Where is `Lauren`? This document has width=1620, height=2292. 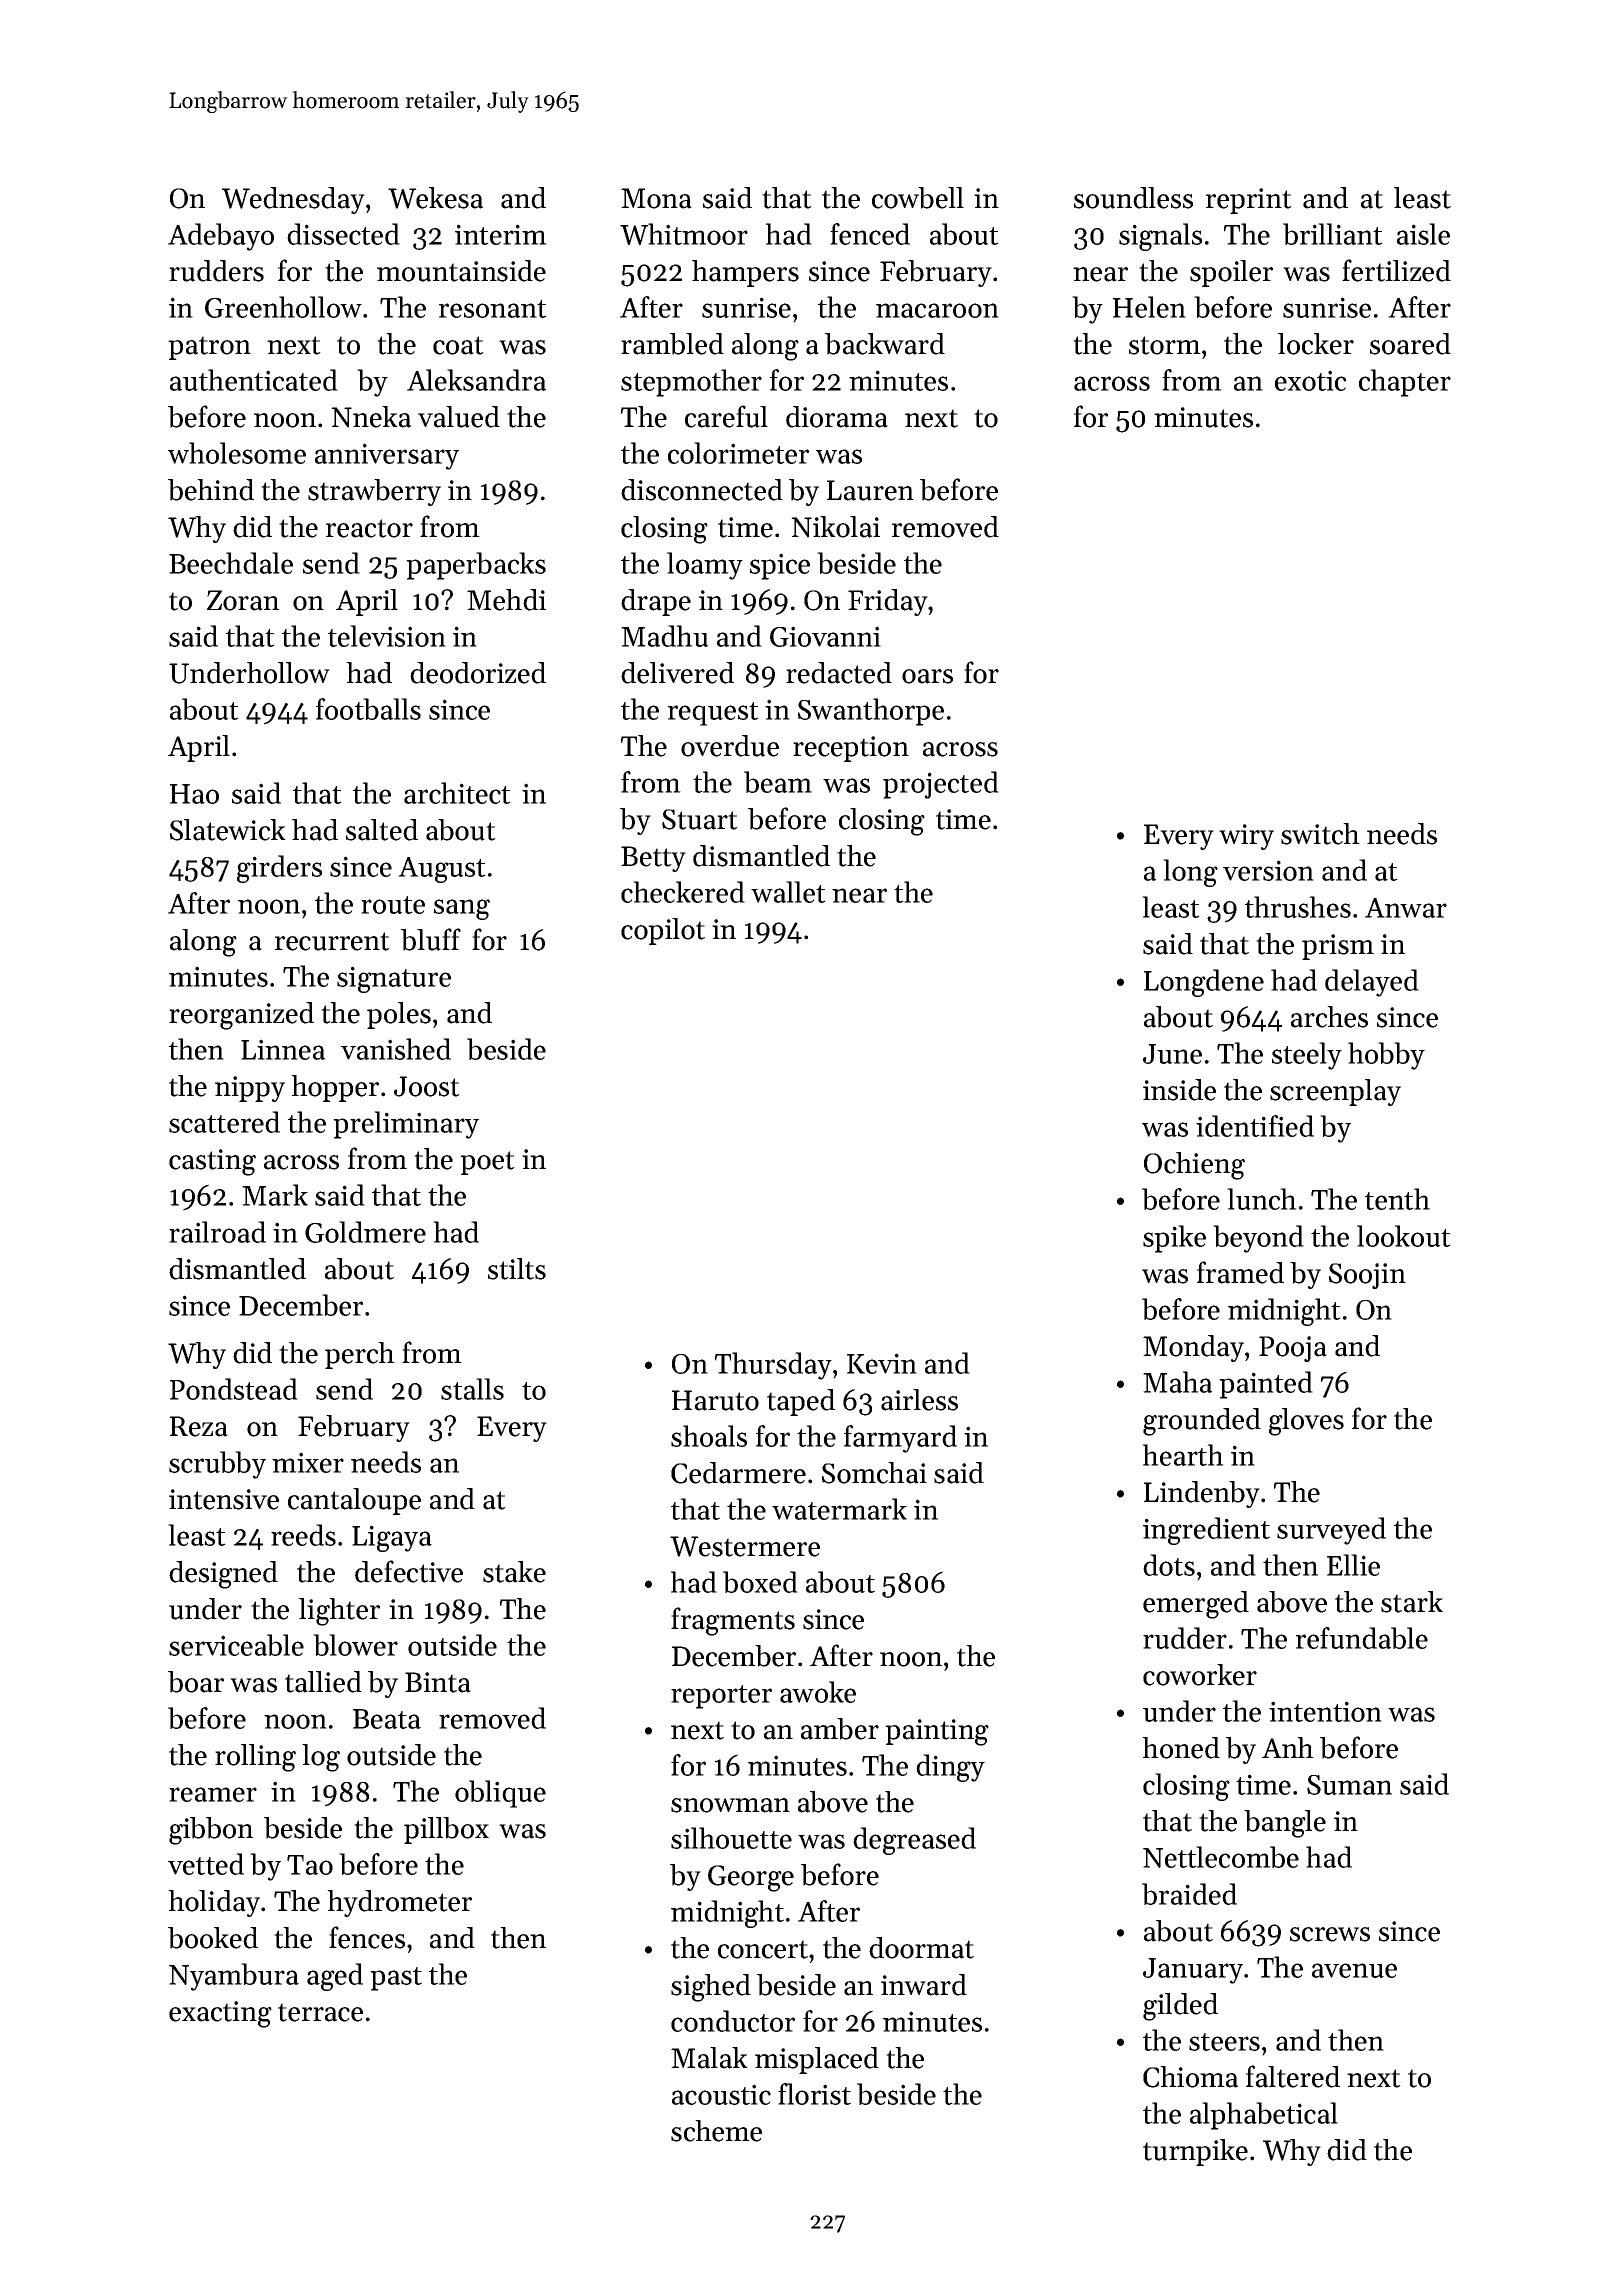
Lauren is located at coordinates (870, 490).
